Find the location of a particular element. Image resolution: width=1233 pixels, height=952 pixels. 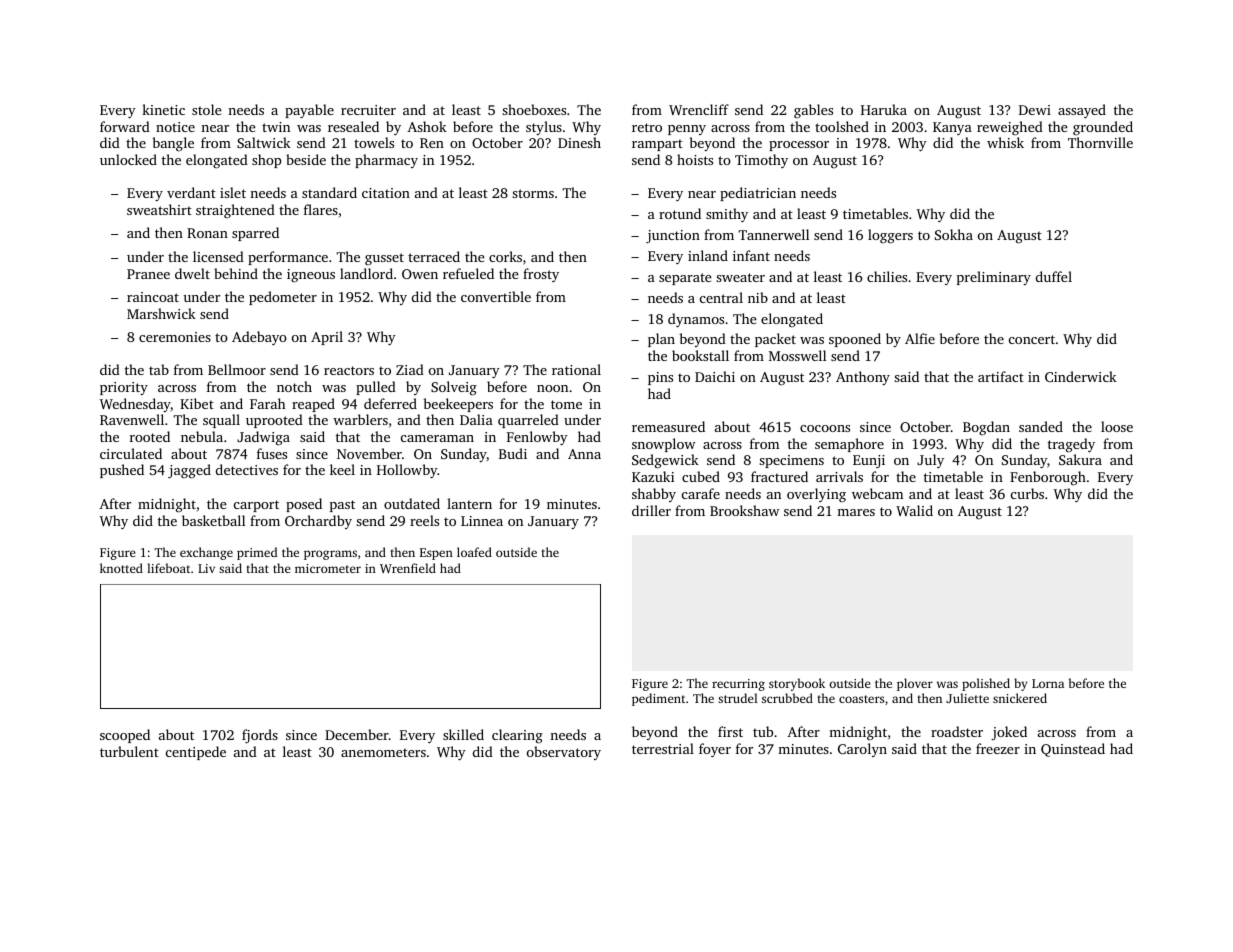

observatory is located at coordinates (564, 753).
